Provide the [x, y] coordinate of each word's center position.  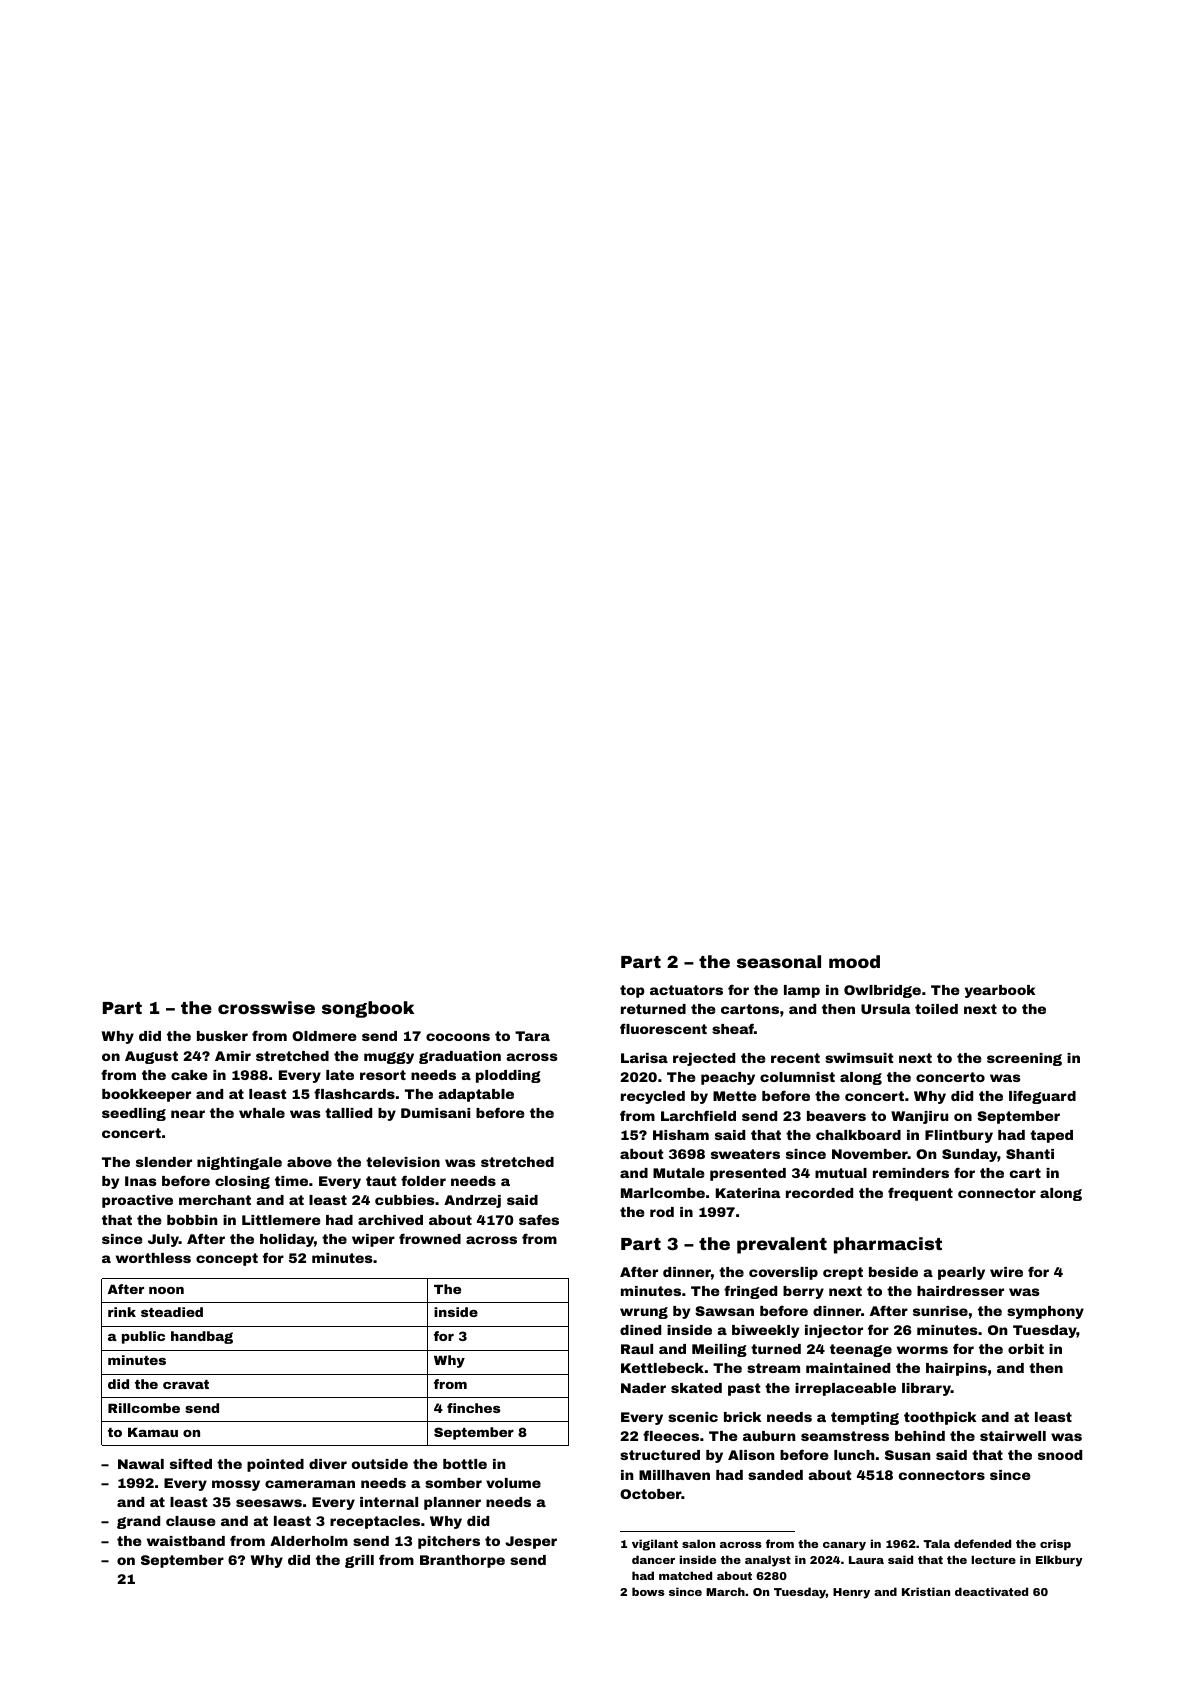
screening [1024, 1059]
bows [648, 1591]
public [143, 1337]
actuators [686, 990]
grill [359, 1561]
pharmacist [888, 1245]
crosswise [266, 1007]
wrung [644, 1313]
